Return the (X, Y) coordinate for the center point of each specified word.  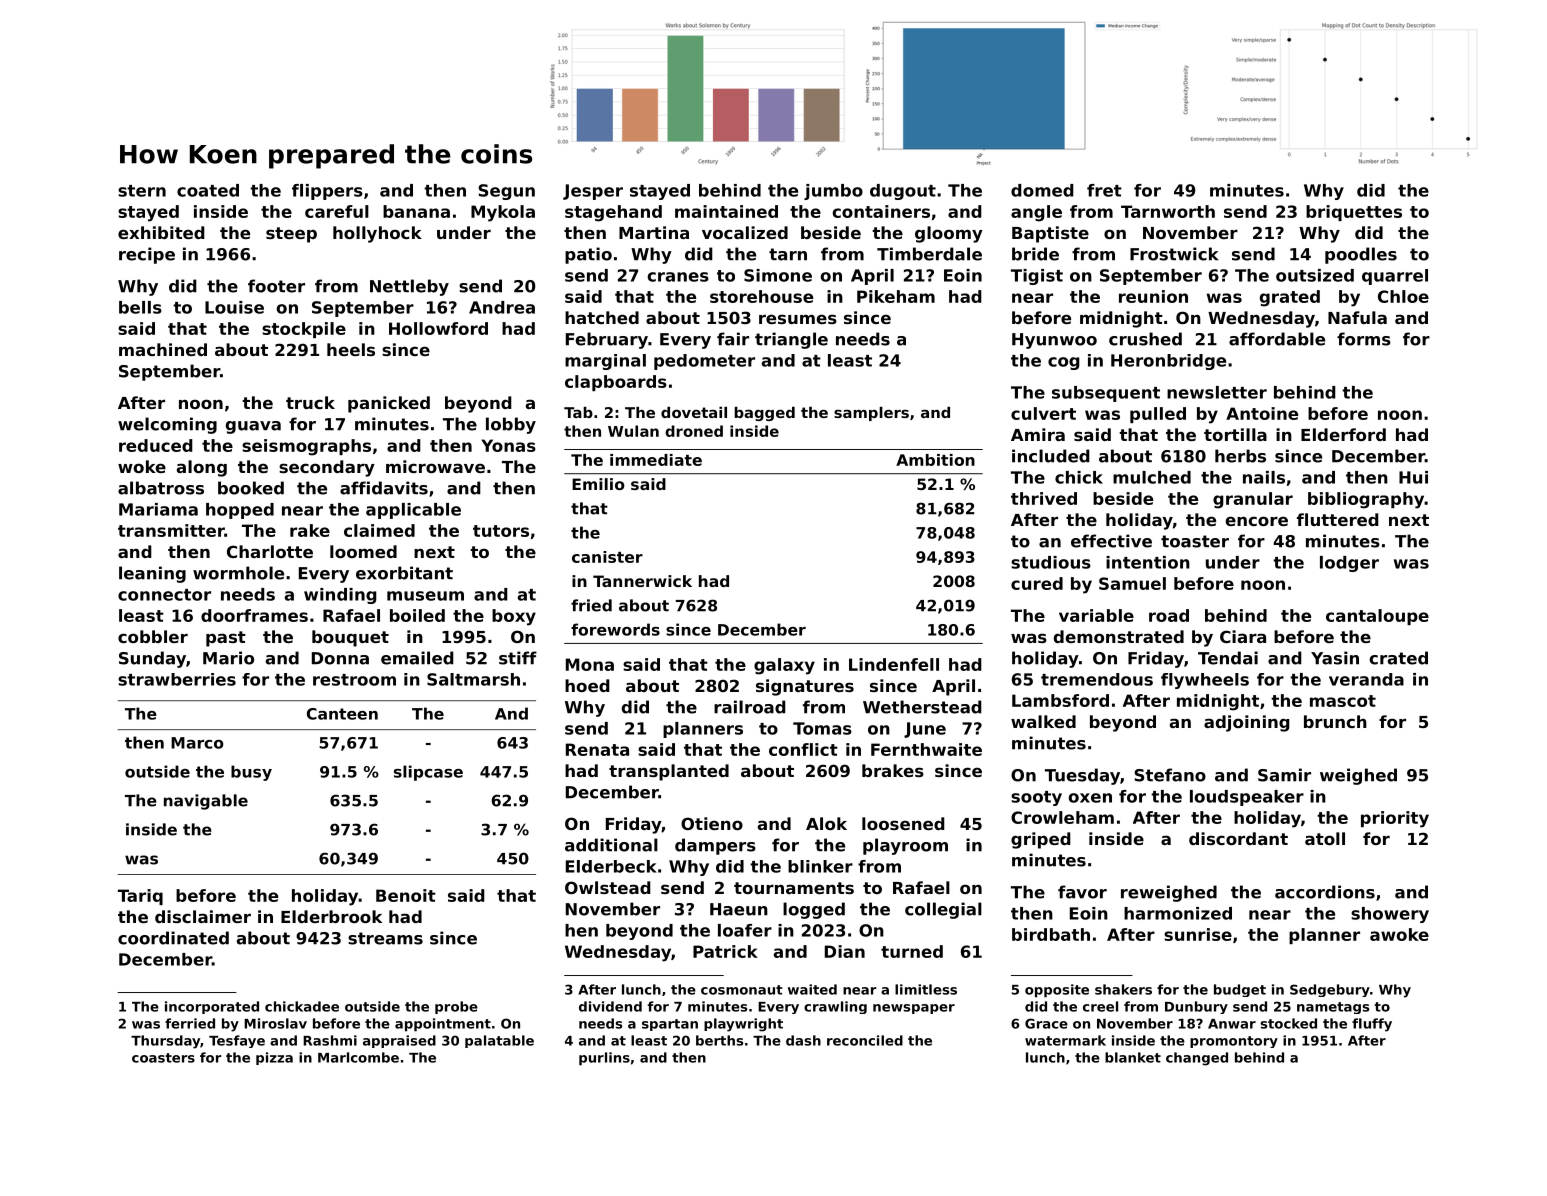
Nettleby (409, 287)
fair (733, 339)
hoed (587, 685)
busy (251, 773)
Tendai (1228, 658)
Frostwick (1174, 254)
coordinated (173, 938)
